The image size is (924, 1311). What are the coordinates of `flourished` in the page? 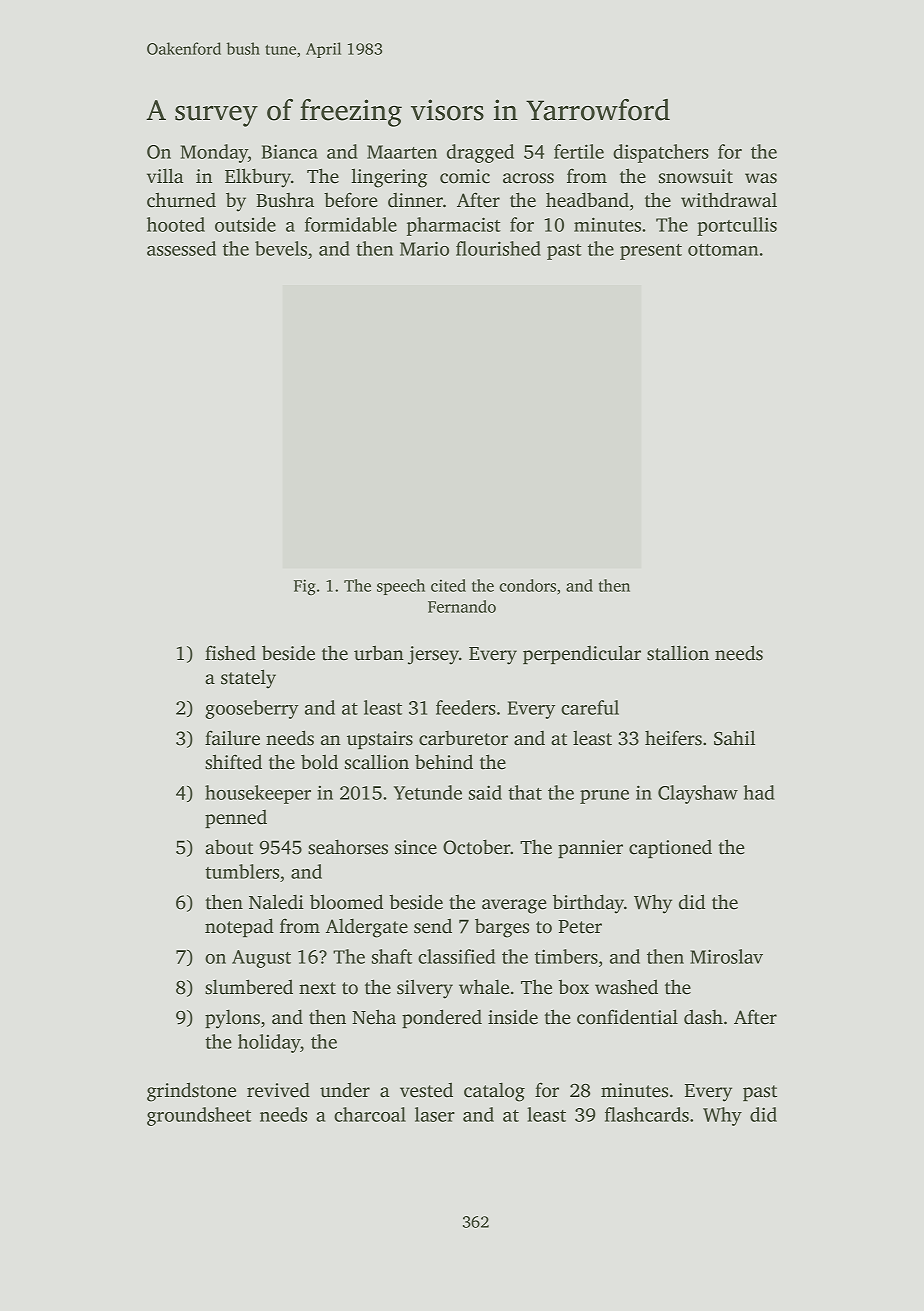 It's located at (498, 248).
